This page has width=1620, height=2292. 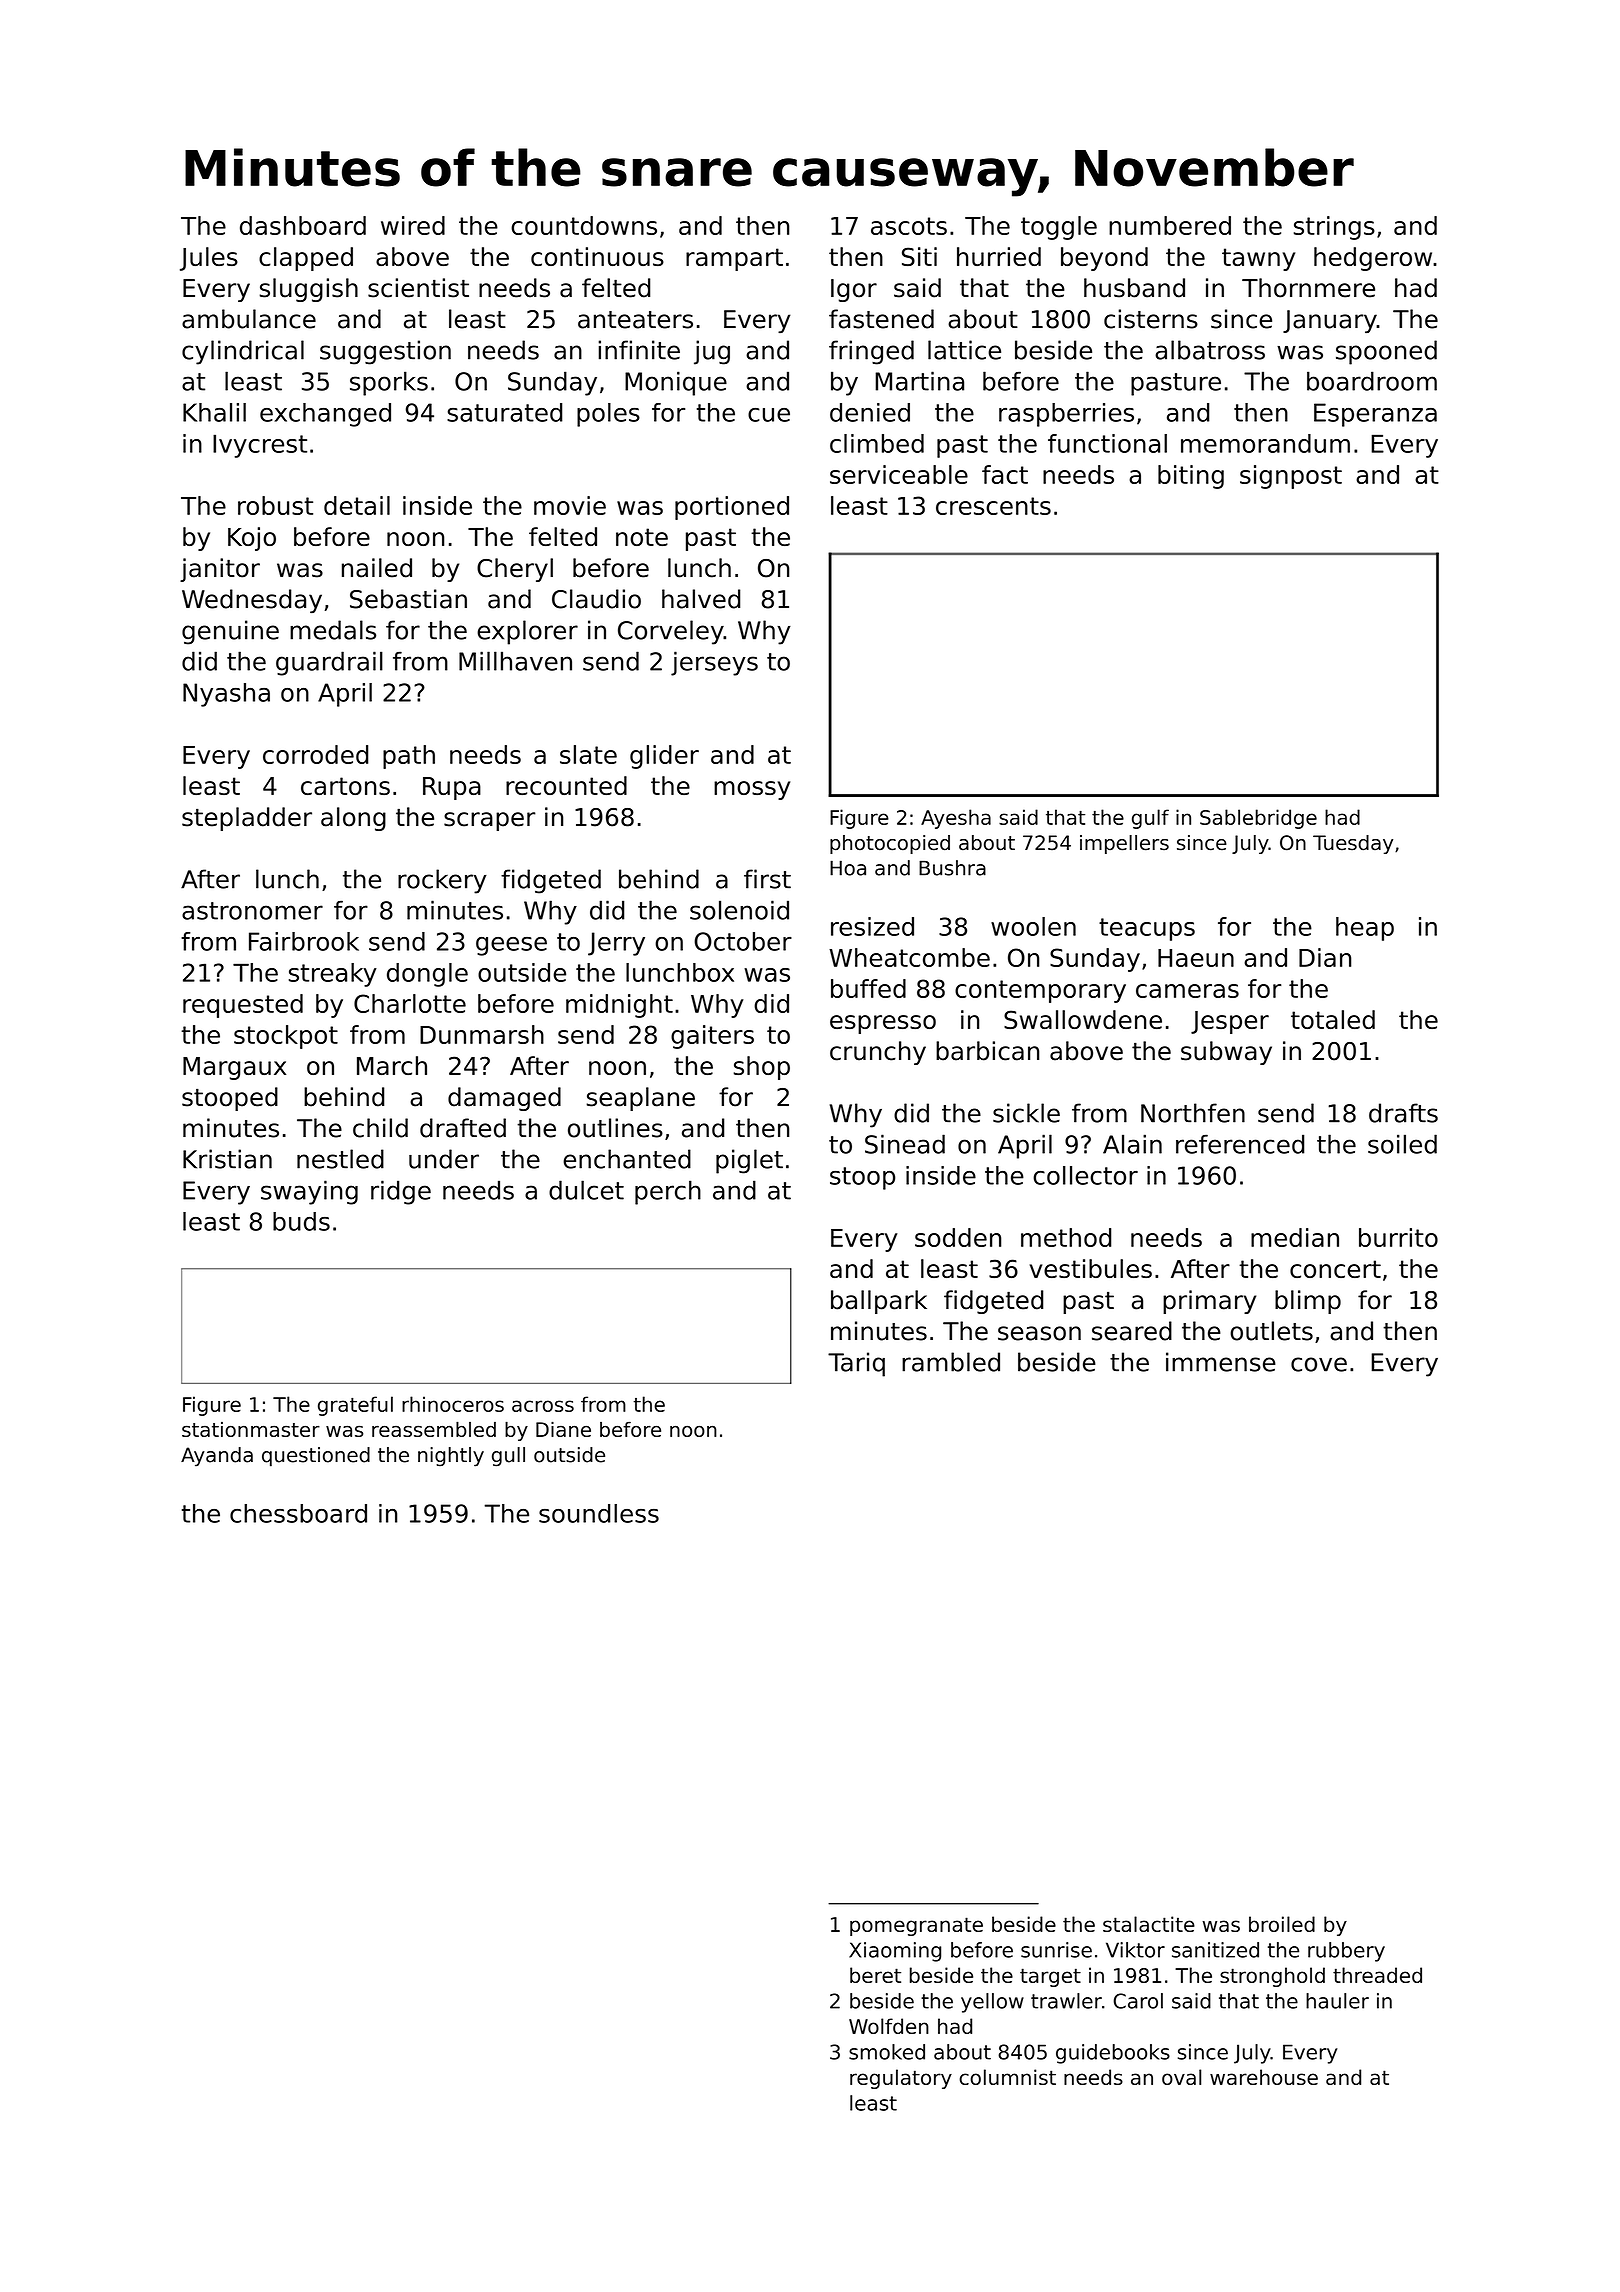 I want to click on soundless, so click(x=599, y=1513).
